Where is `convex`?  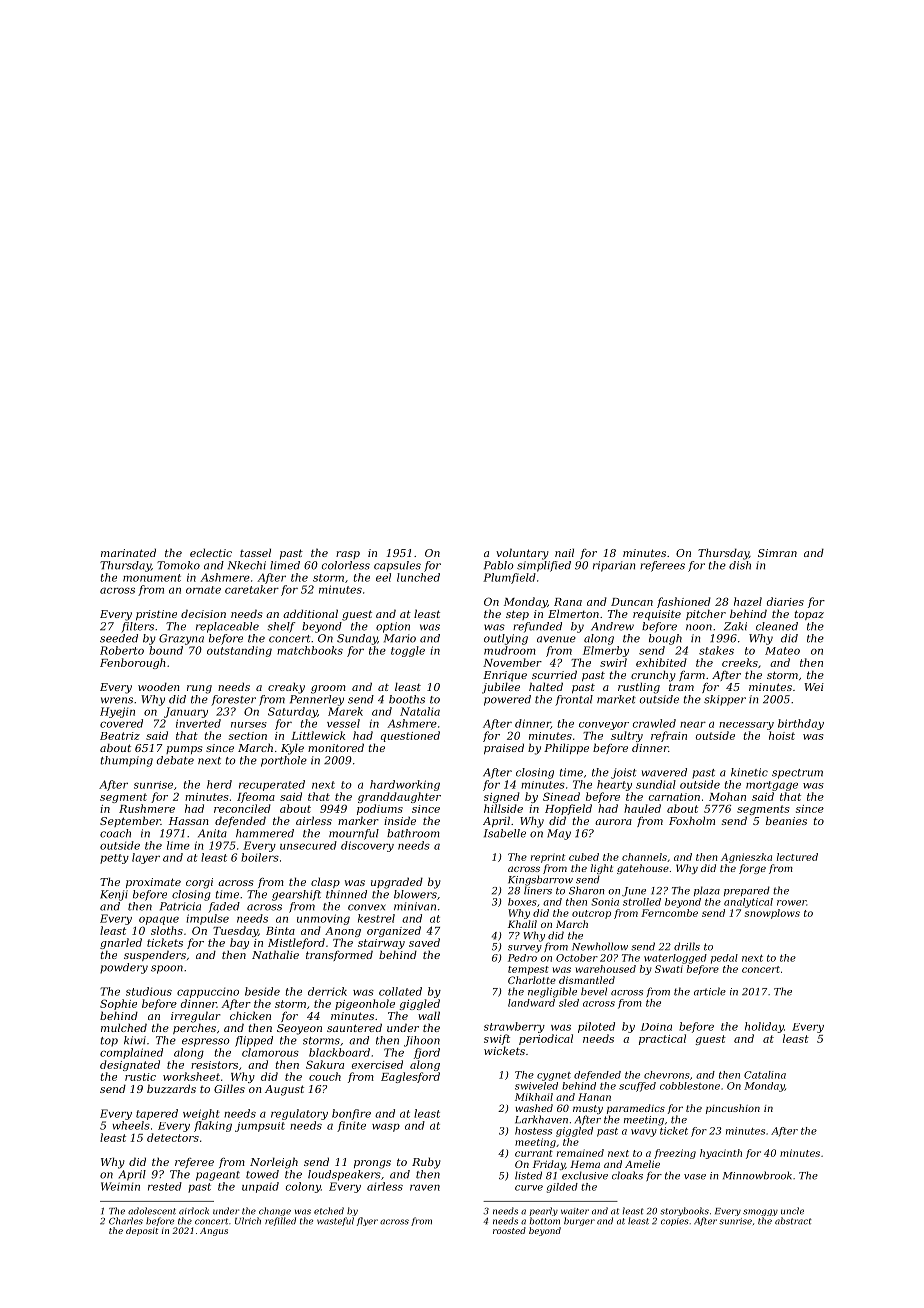 convex is located at coordinates (367, 907).
